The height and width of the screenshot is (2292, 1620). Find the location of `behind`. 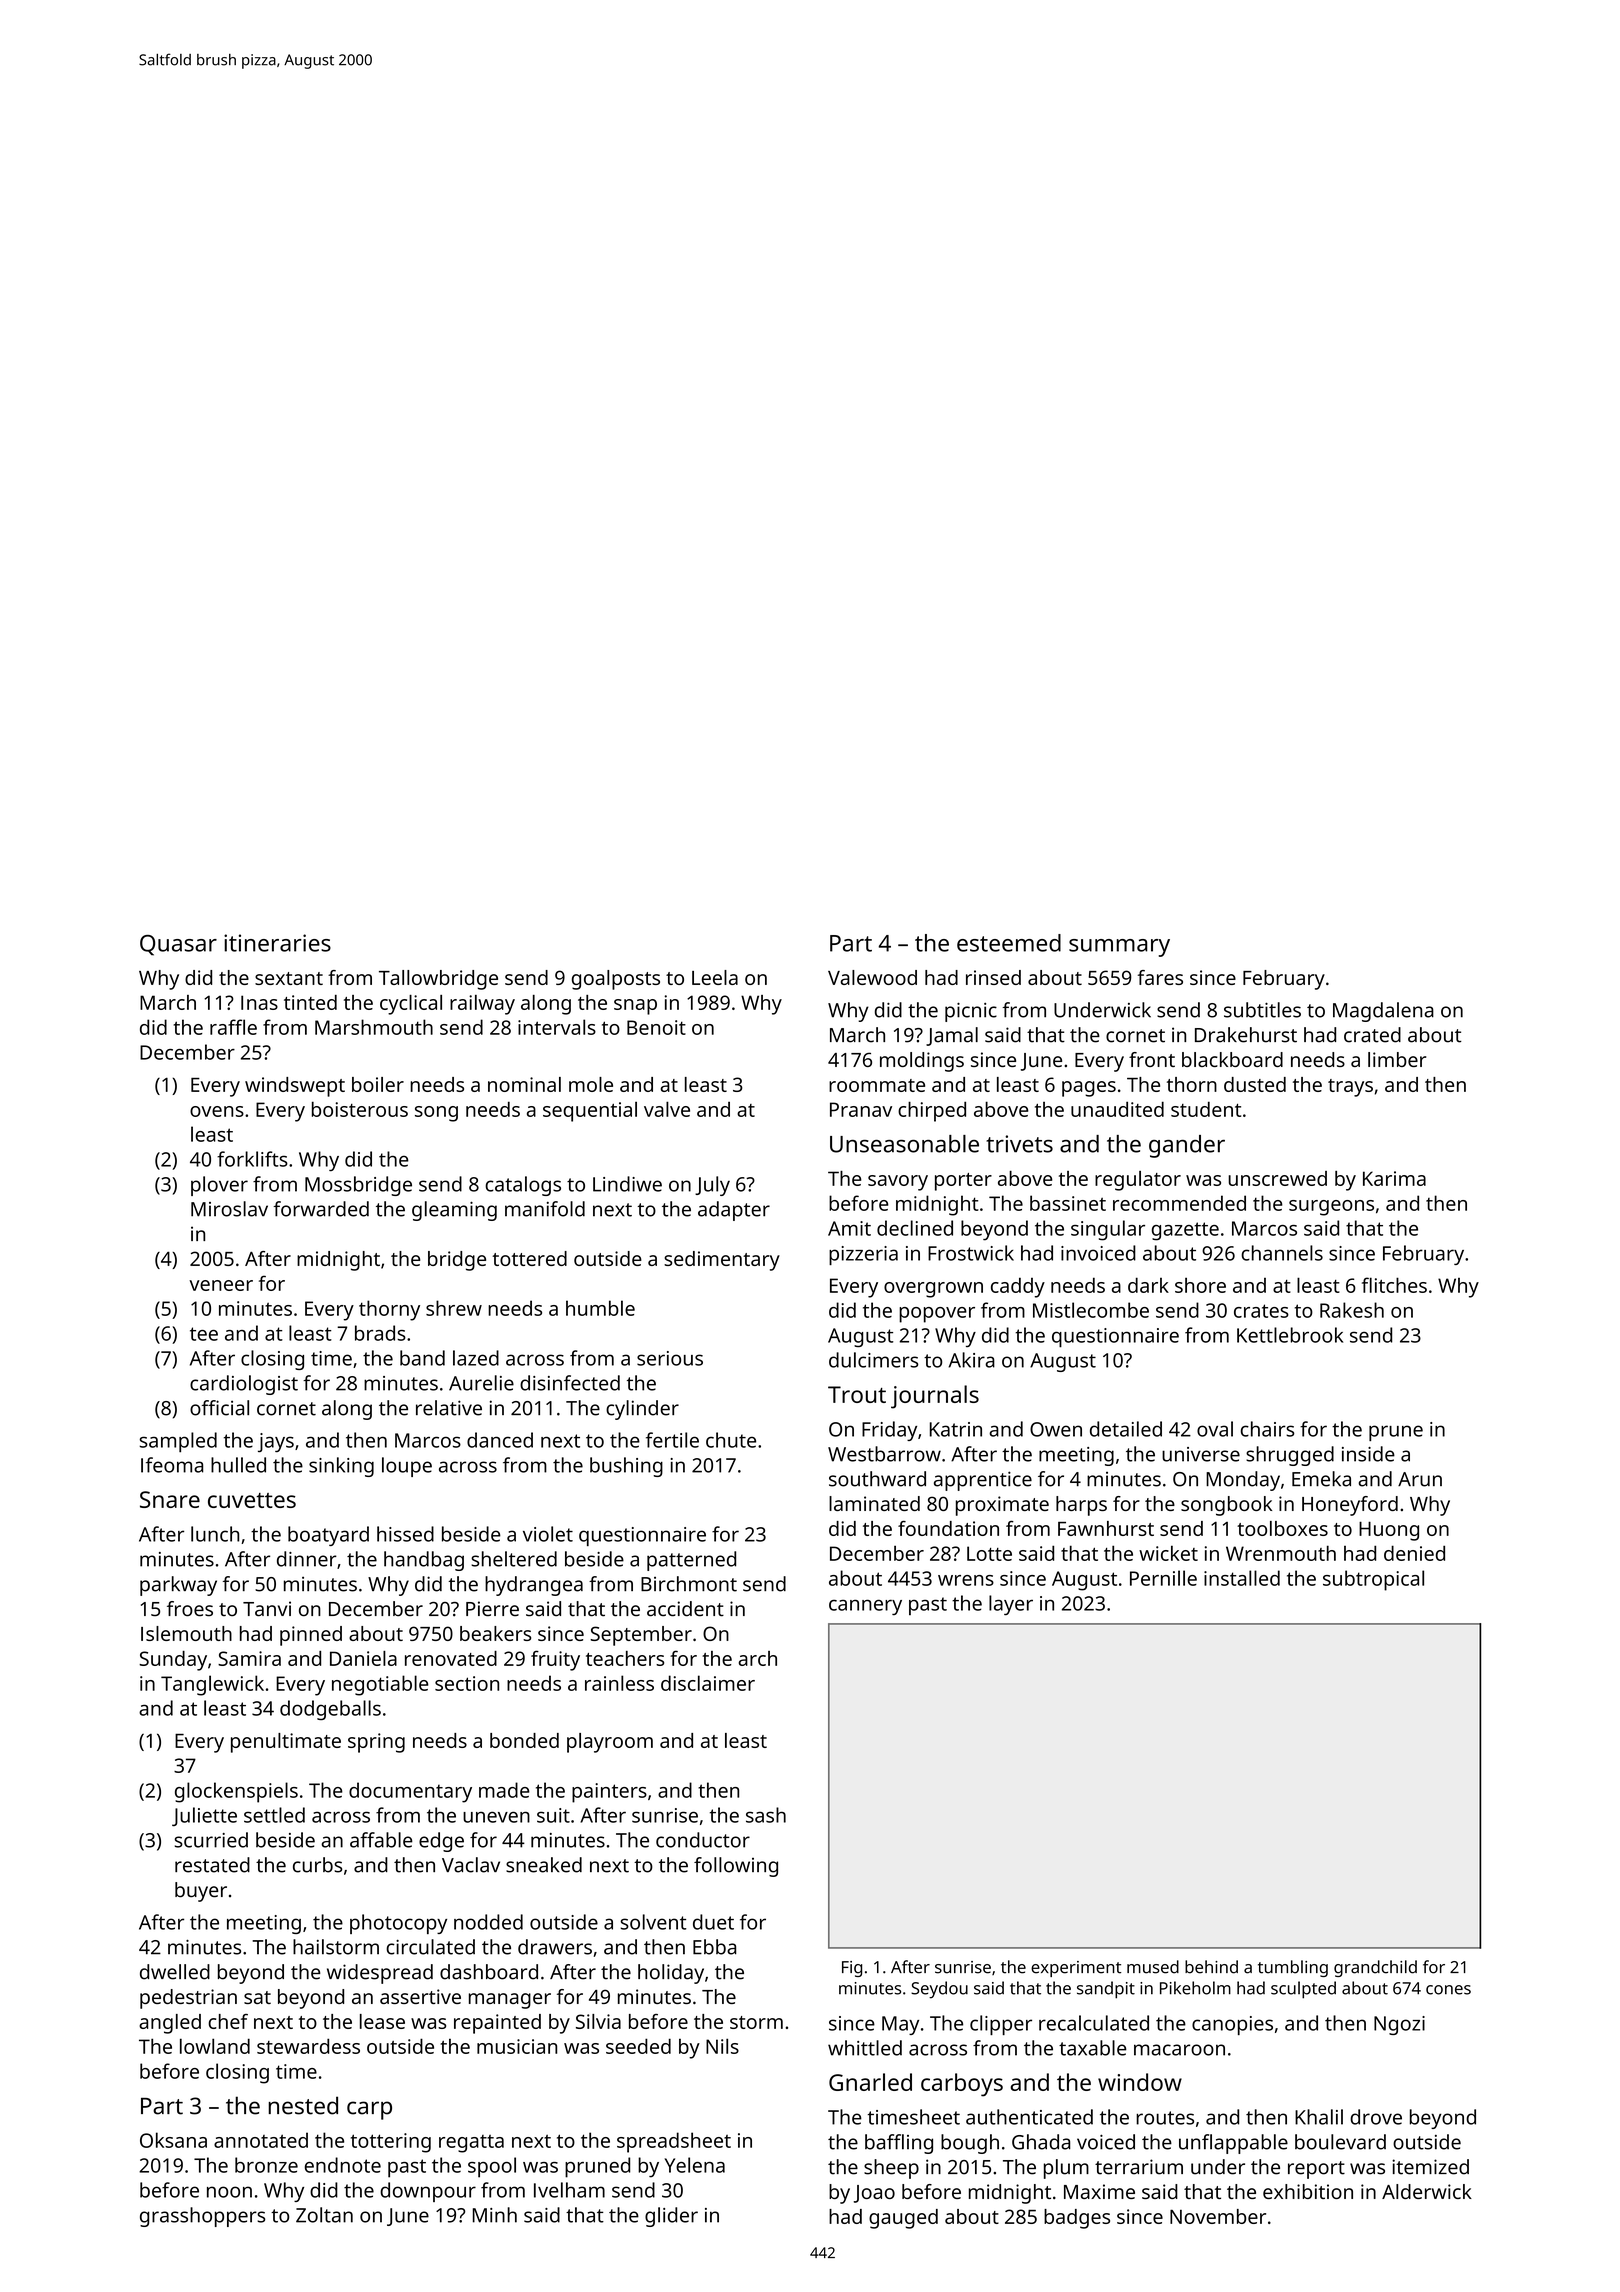

behind is located at coordinates (1211, 1967).
